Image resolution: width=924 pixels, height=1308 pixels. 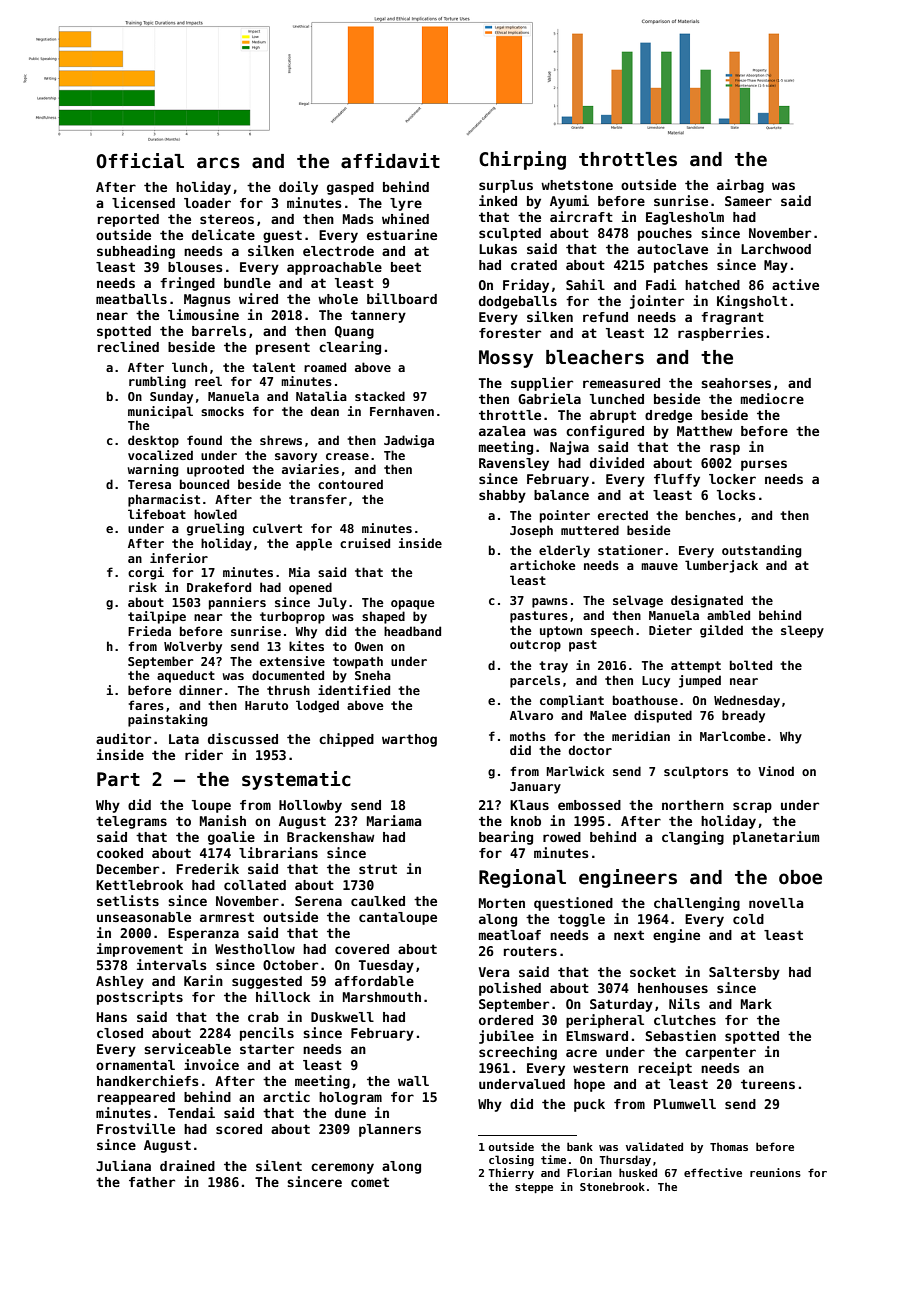 What do you see at coordinates (736, 495) in the document?
I see `locks` at bounding box center [736, 495].
